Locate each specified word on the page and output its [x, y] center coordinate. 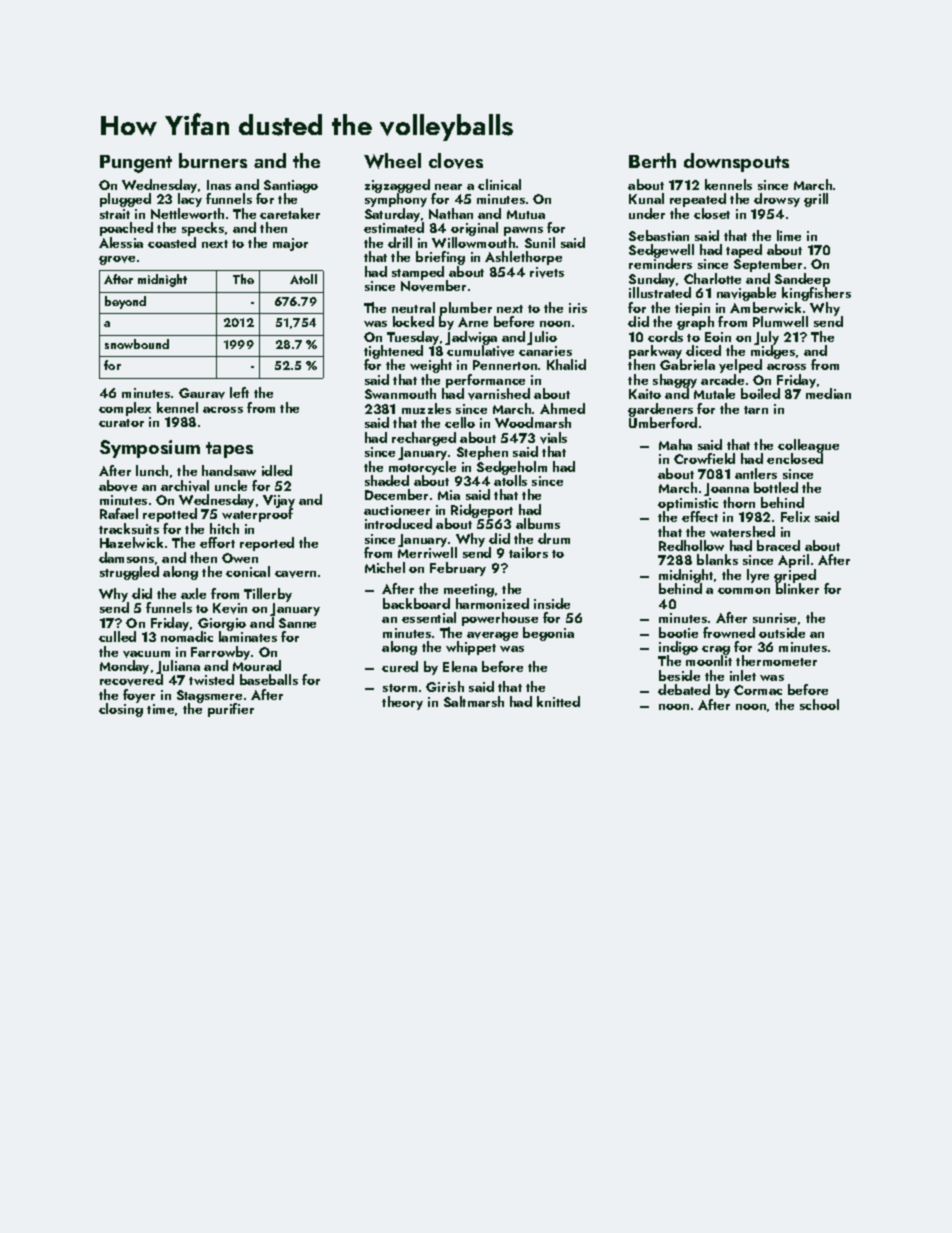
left [239, 392]
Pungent [136, 164]
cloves [456, 161]
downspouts [736, 162]
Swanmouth [400, 393]
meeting [469, 590]
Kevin [230, 608]
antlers [756, 473]
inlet [743, 675]
